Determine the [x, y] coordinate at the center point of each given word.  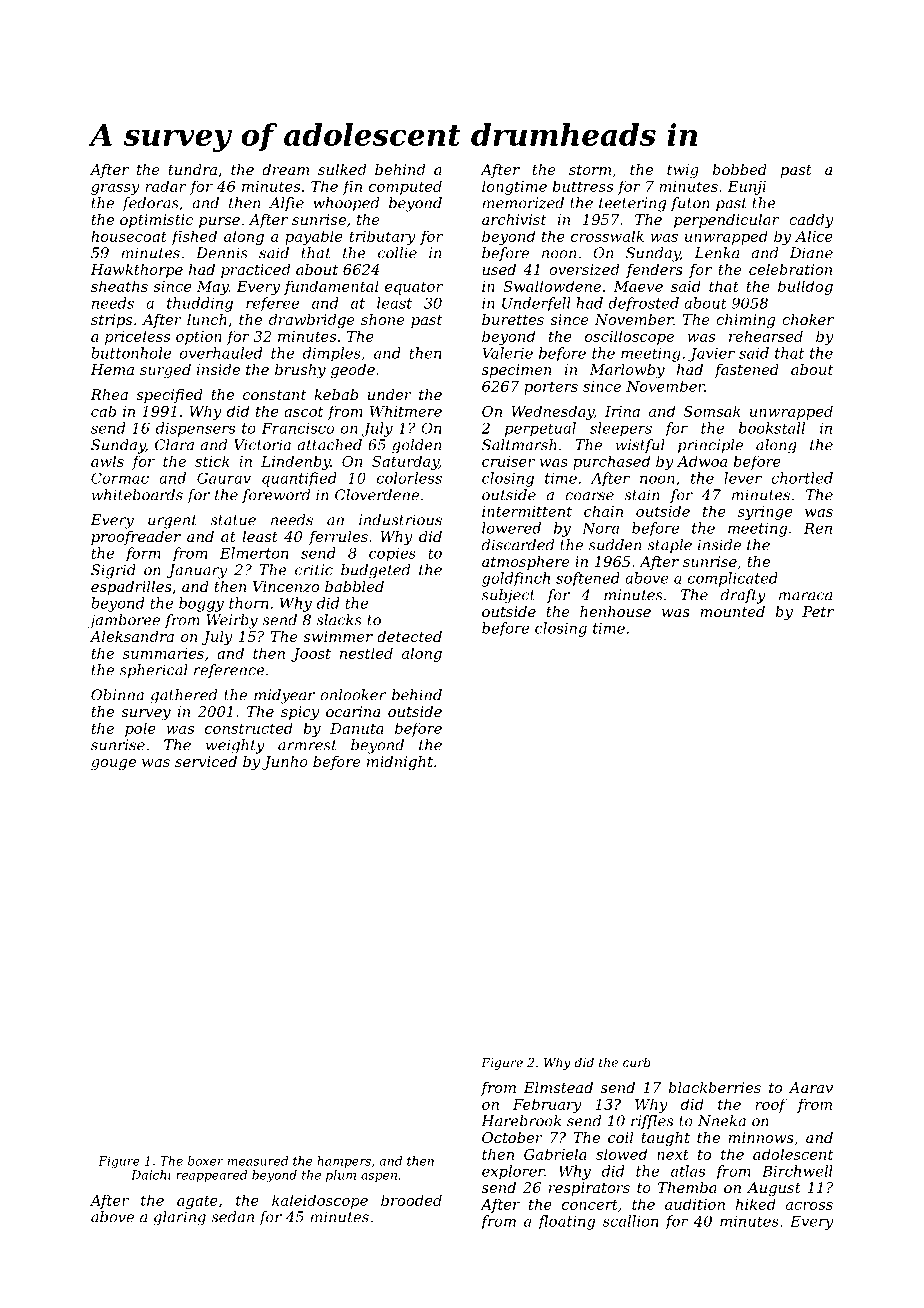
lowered [511, 528]
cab [103, 411]
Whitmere [406, 411]
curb [637, 1062]
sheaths [119, 286]
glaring [179, 1218]
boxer [206, 1161]
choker [808, 319]
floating [566, 1222]
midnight [400, 763]
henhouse [615, 611]
